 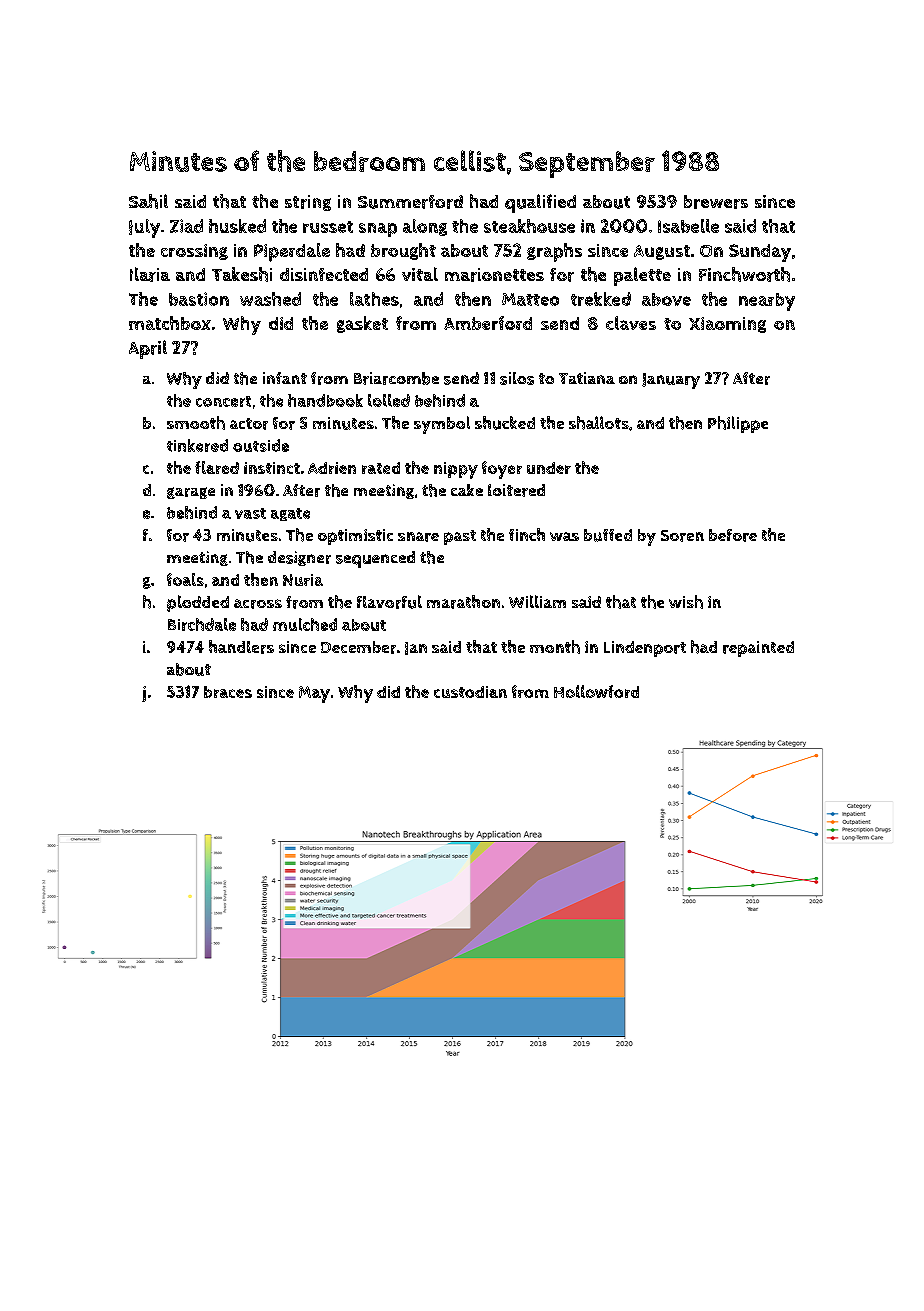 What do you see at coordinates (460, 537) in the screenshot?
I see `past` at bounding box center [460, 537].
